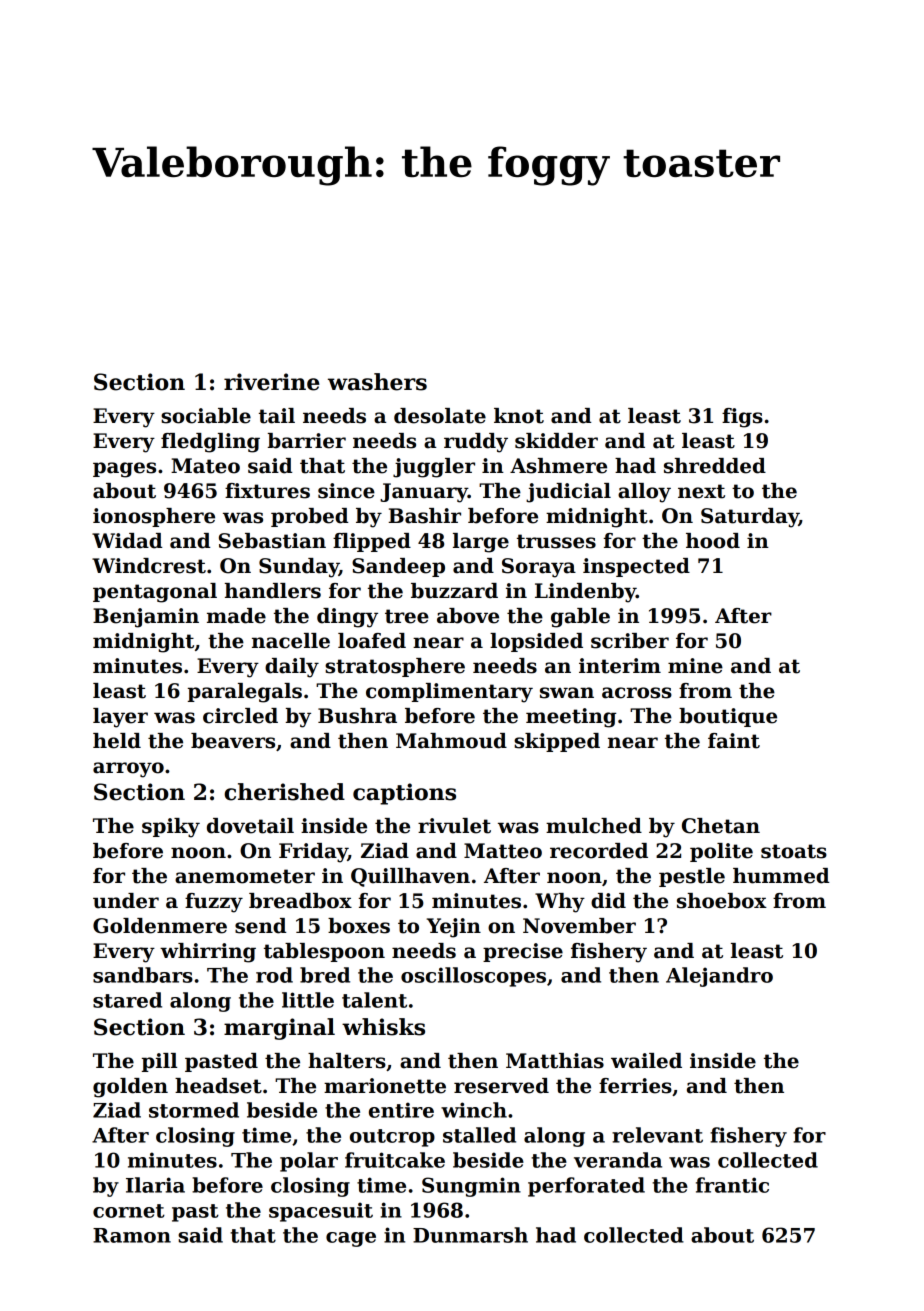 Image resolution: width=924 pixels, height=1311 pixels. I want to click on entire, so click(401, 1110).
